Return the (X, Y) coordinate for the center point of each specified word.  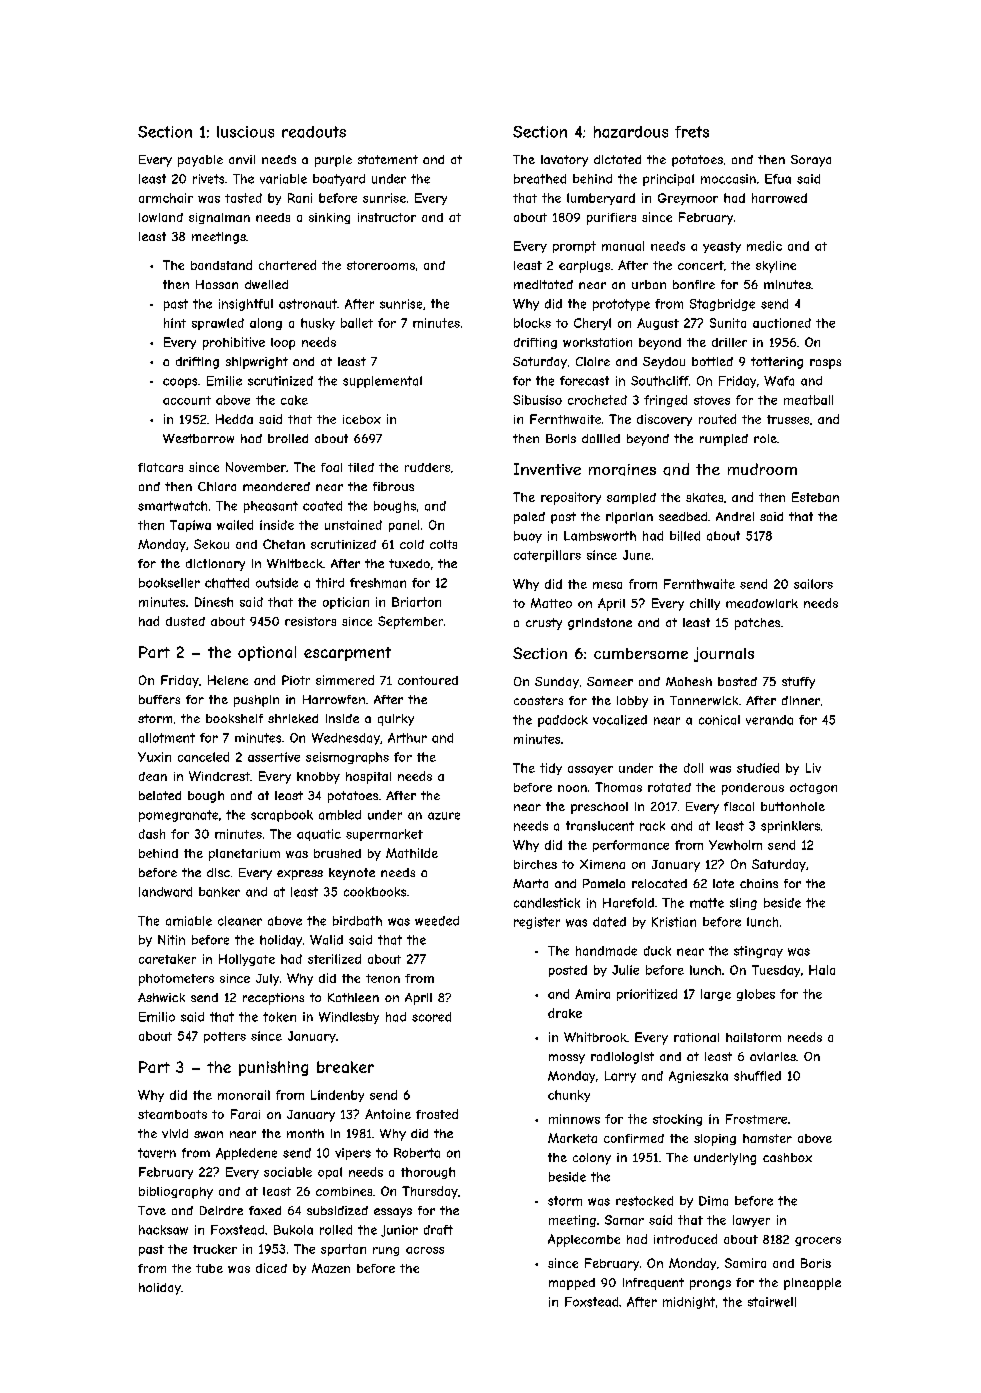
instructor (387, 217)
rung (386, 1251)
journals (724, 654)
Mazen (331, 1268)
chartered (287, 265)
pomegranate (178, 816)
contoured (428, 680)
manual (623, 246)
